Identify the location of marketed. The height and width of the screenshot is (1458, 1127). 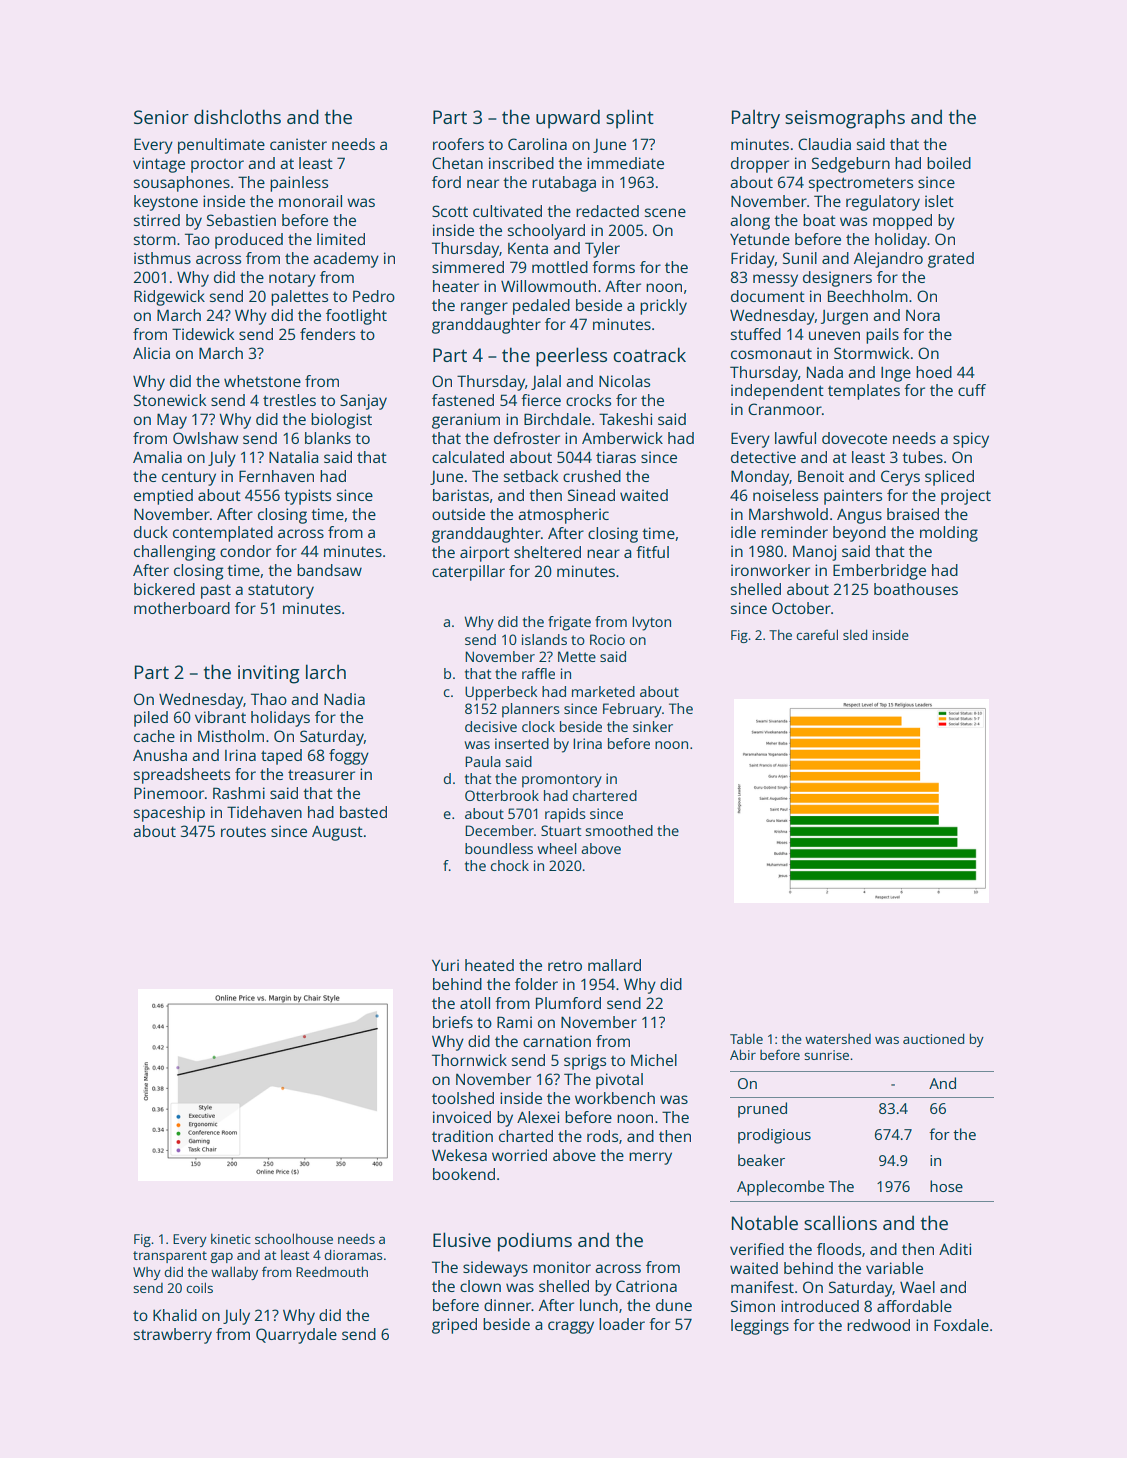
(603, 691).
